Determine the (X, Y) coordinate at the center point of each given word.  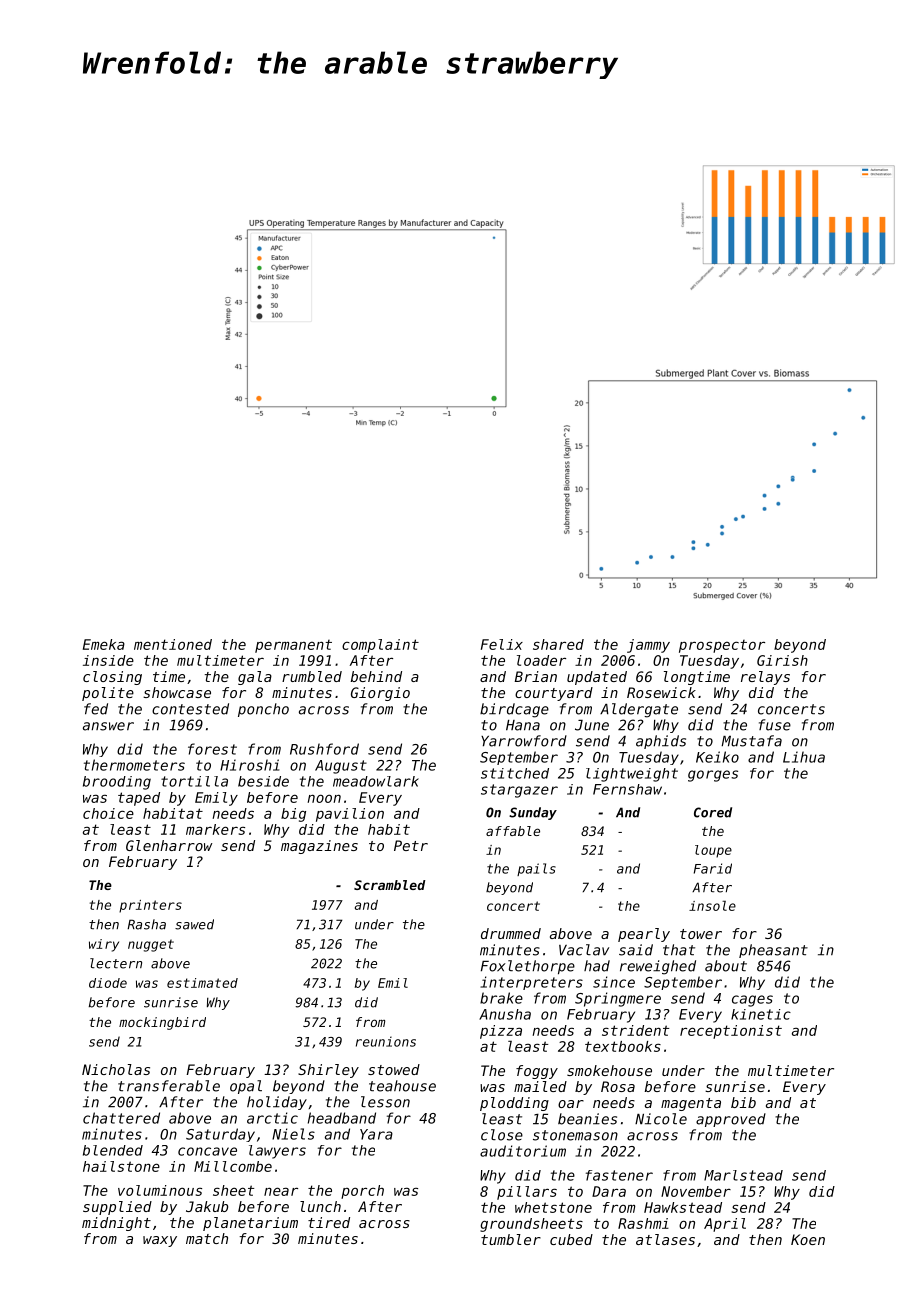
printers (150, 906)
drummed (511, 933)
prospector (722, 646)
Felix (502, 644)
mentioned (173, 644)
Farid (713, 868)
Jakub (207, 1206)
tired (329, 1222)
